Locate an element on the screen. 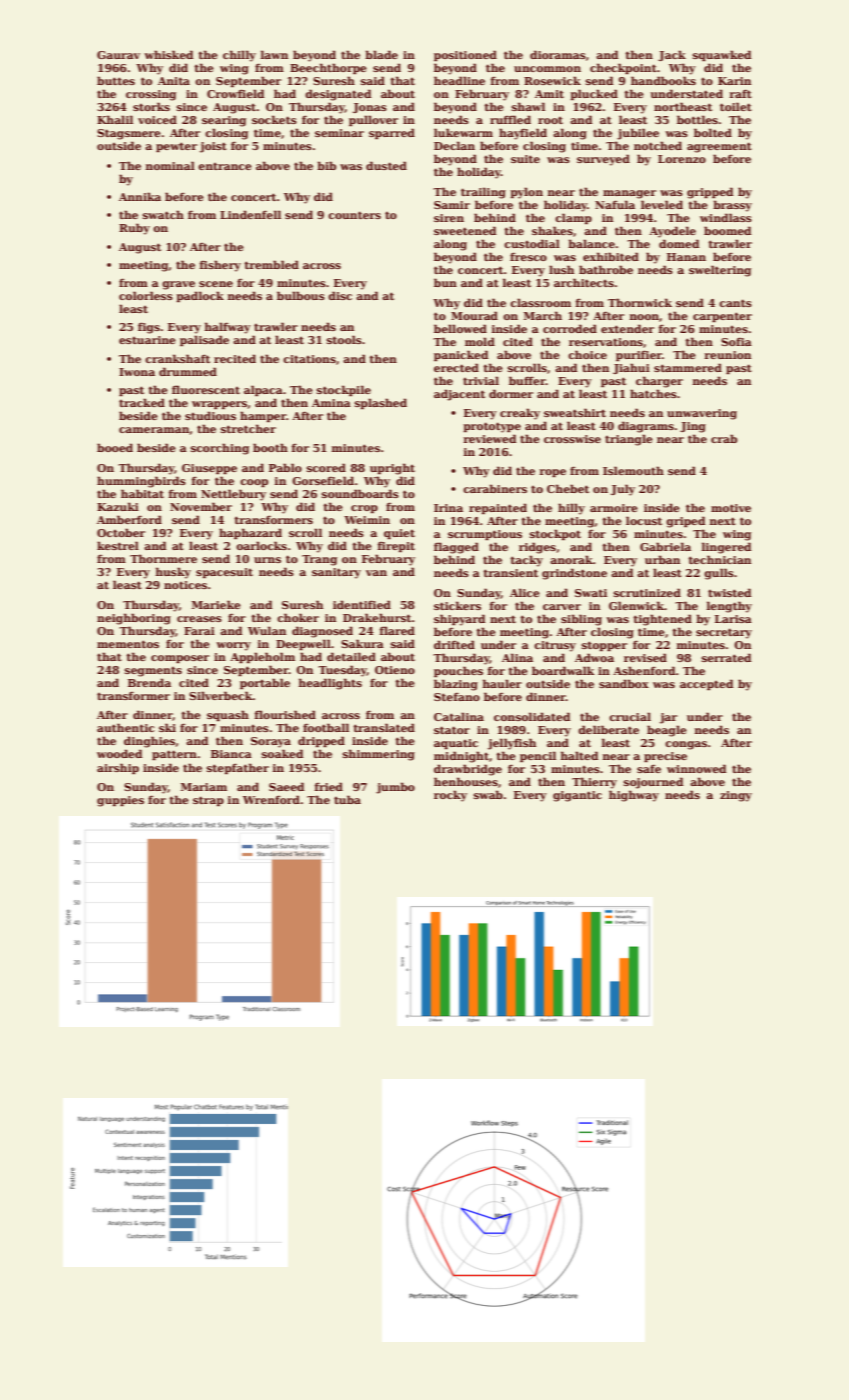 This screenshot has height=1400, width=849. Farai is located at coordinates (199, 631).
